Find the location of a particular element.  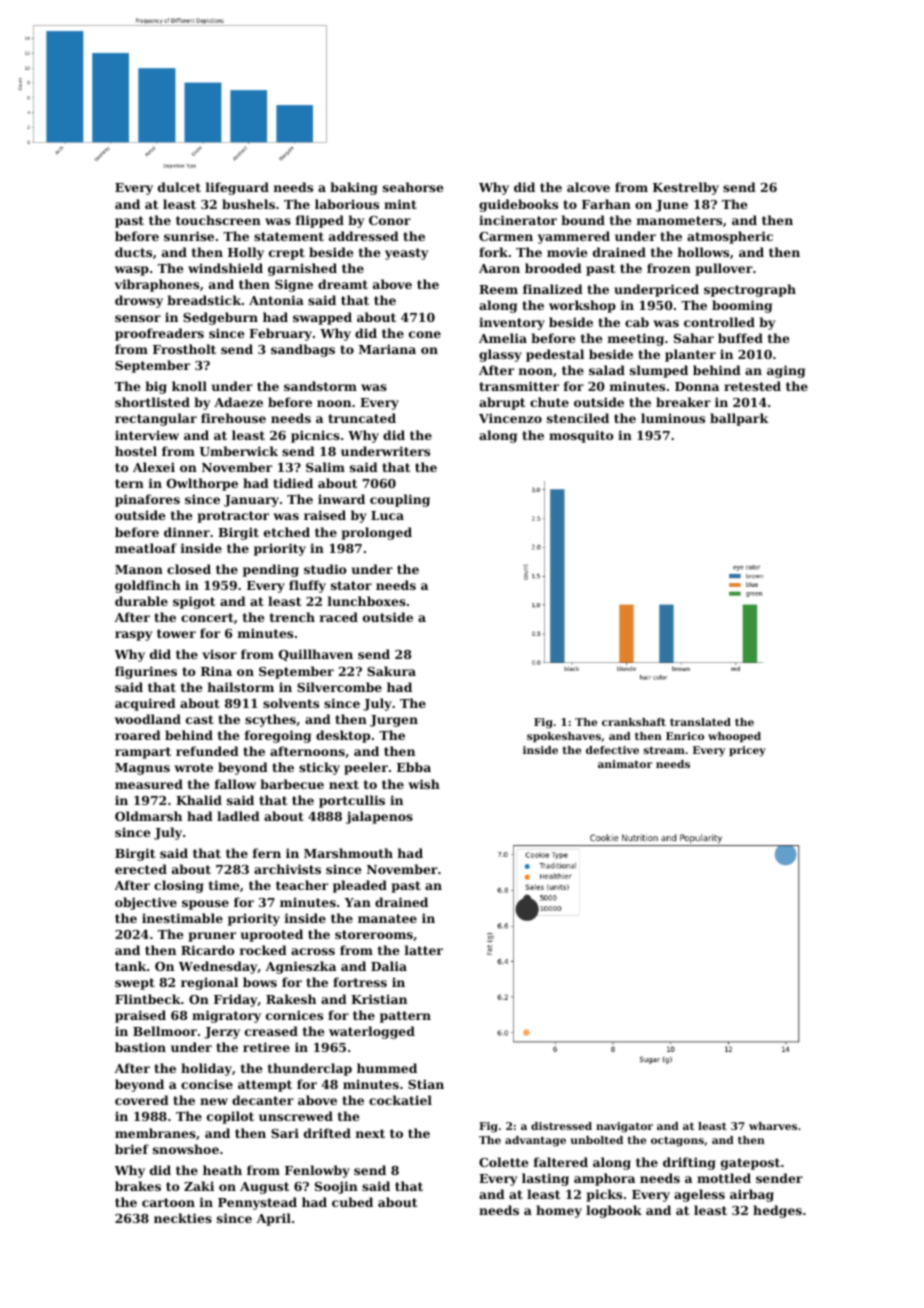

Flintbeck is located at coordinates (148, 999).
